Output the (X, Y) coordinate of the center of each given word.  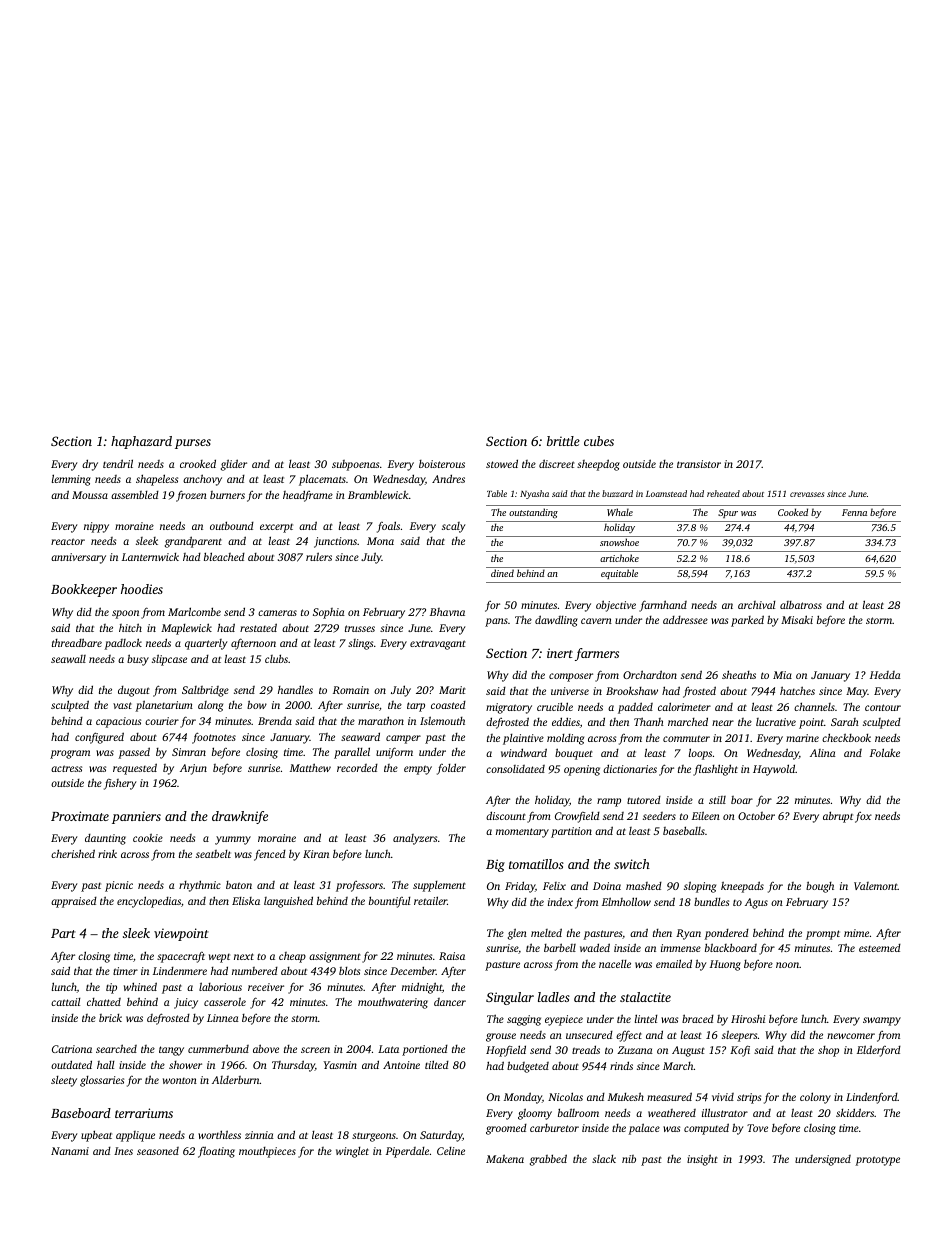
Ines (123, 1151)
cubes (599, 441)
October (756, 816)
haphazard (141, 442)
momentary (522, 833)
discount (505, 815)
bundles (711, 901)
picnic (119, 886)
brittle (563, 441)
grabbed (548, 1160)
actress (66, 768)
